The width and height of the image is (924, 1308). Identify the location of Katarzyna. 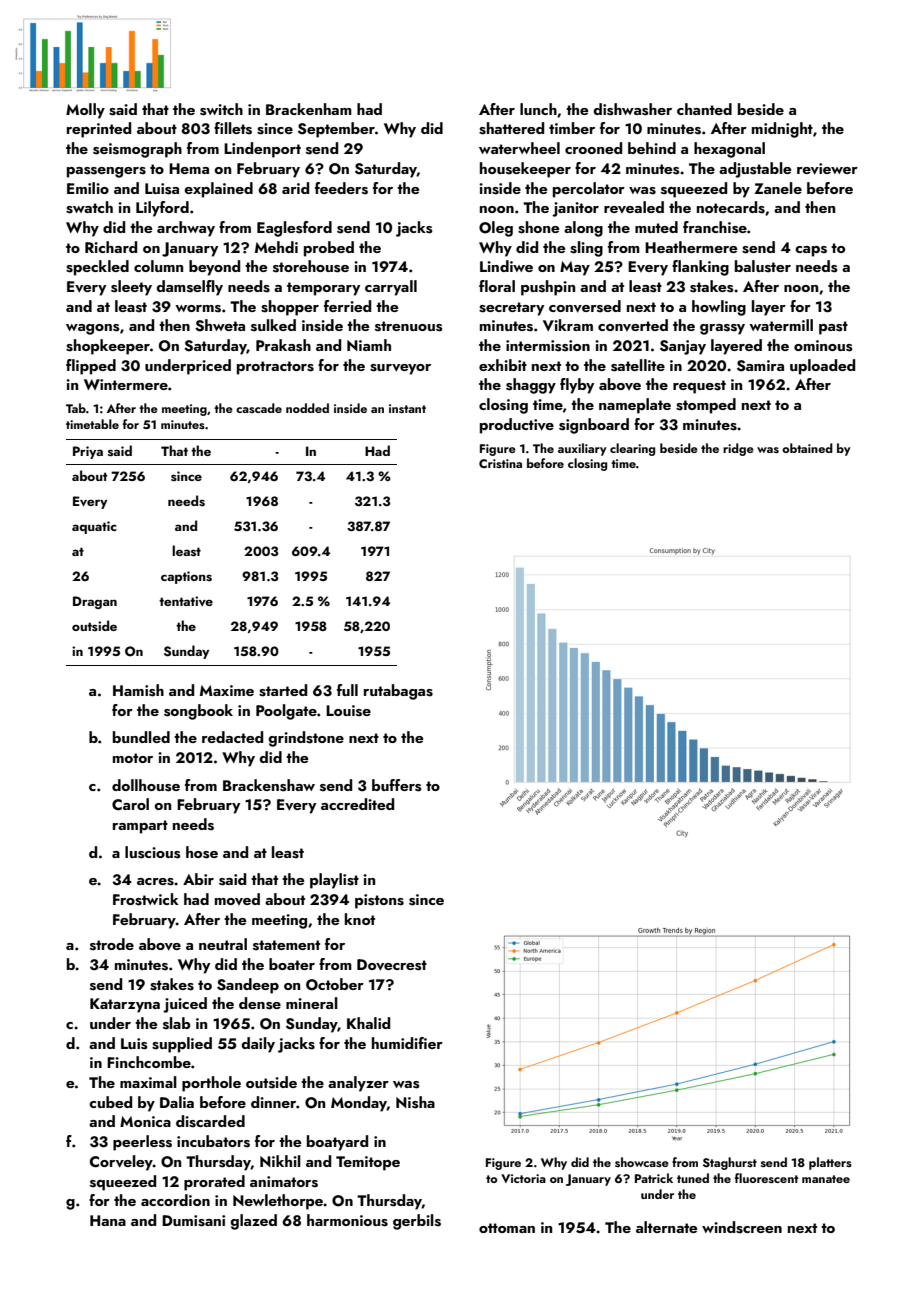
(125, 1005).
